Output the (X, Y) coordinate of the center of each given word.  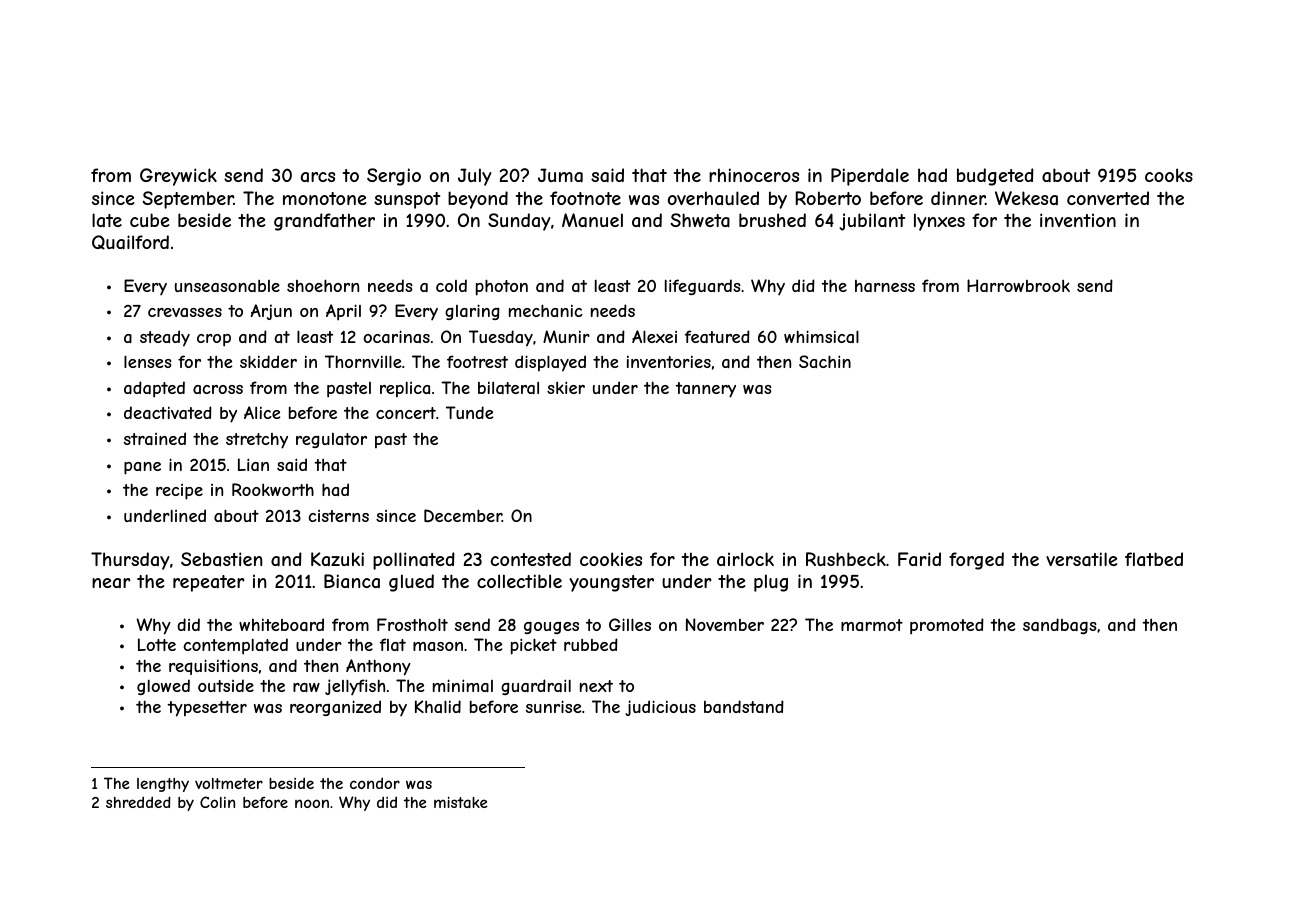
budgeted (995, 177)
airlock (745, 559)
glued (411, 583)
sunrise (553, 706)
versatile (1081, 559)
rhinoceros (754, 175)
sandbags (1060, 626)
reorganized (335, 708)
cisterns (338, 516)
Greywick (178, 177)
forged (976, 561)
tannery (706, 390)
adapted (154, 389)
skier (566, 387)
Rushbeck (846, 559)
